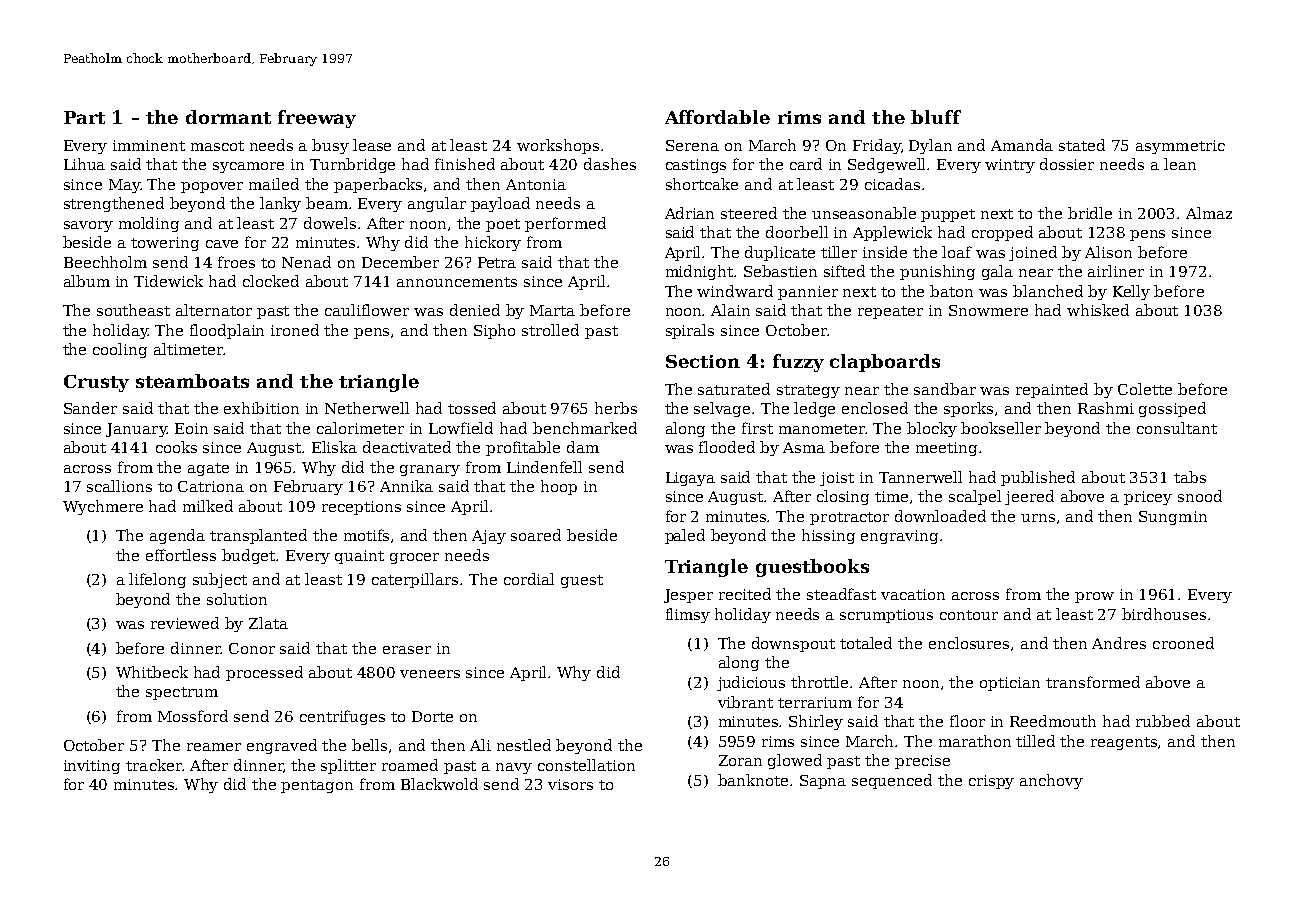 This image has width=1308, height=924. What do you see at coordinates (177, 536) in the image?
I see `agenda` at bounding box center [177, 536].
